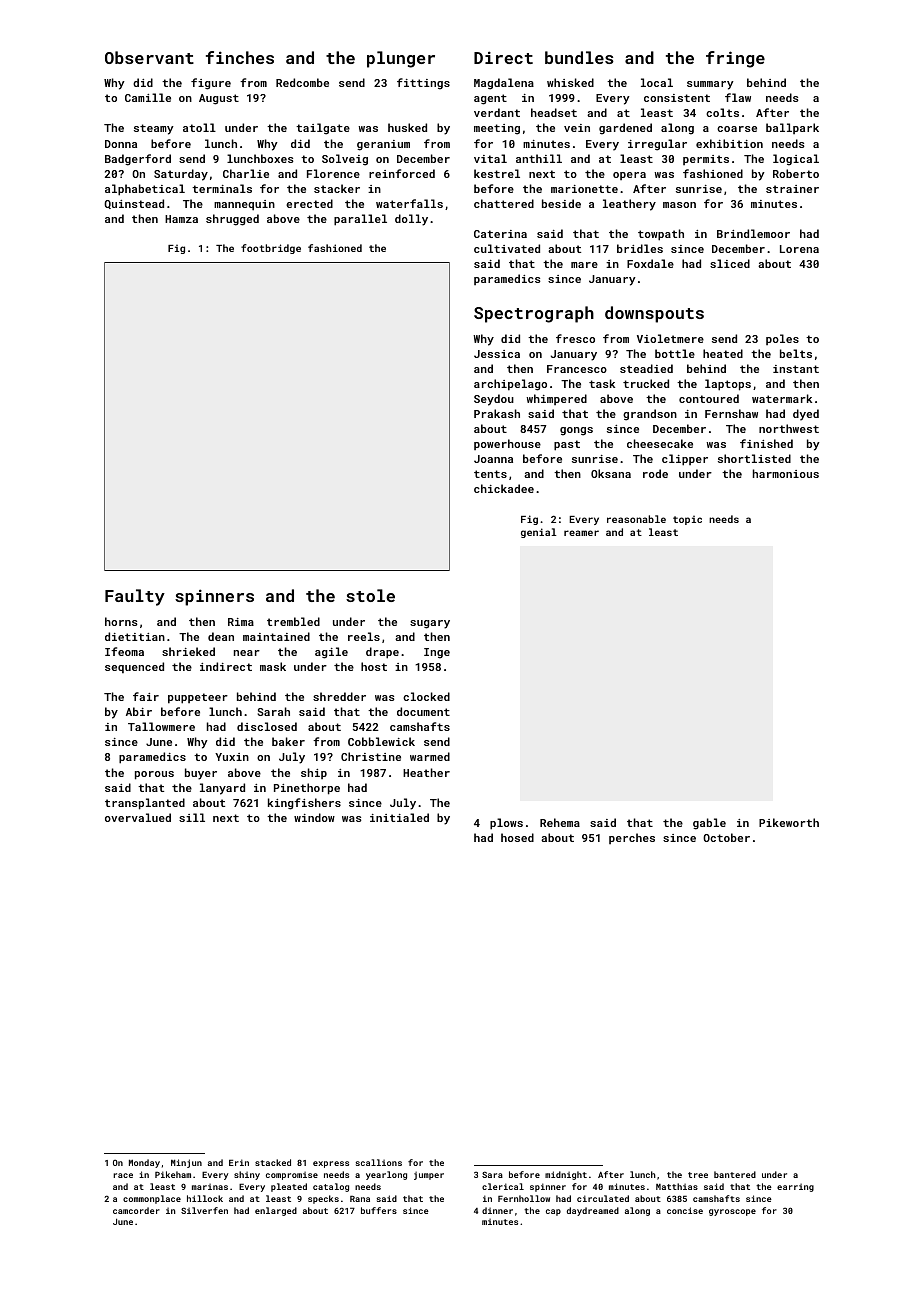  Describe the element at coordinates (632, 838) in the screenshot. I see `perches` at that location.
